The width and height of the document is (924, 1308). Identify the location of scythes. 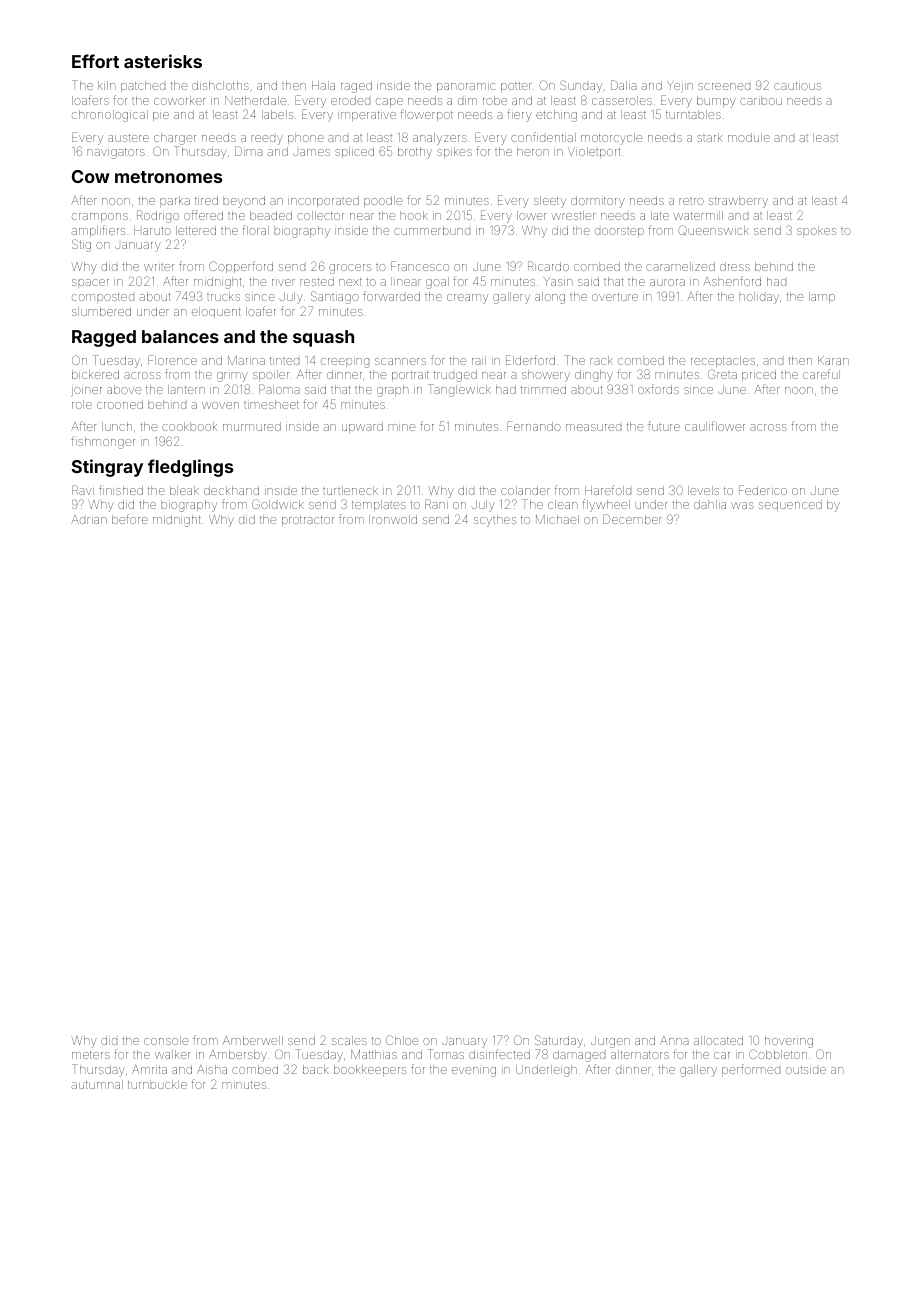
(495, 521).
